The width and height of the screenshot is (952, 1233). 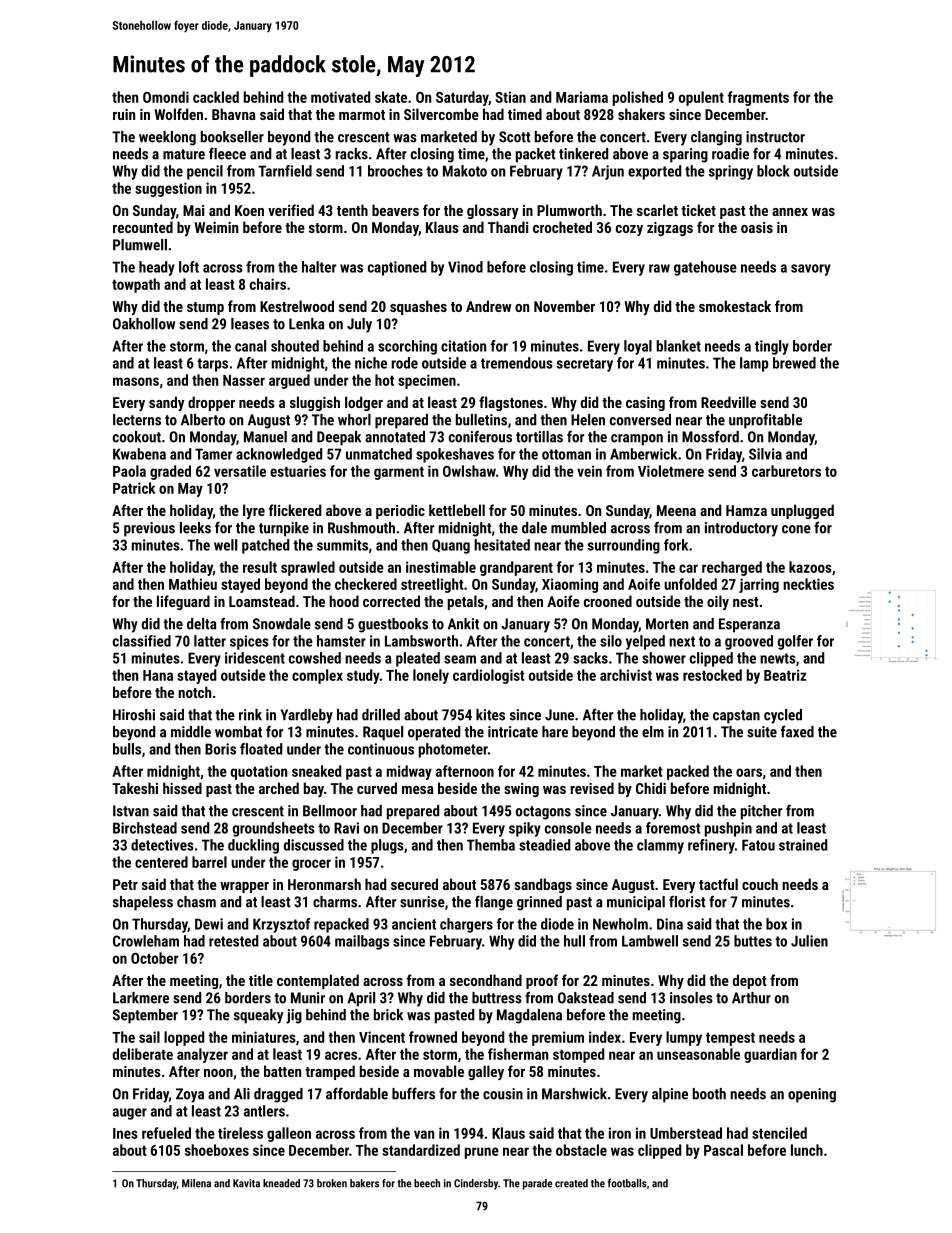 I want to click on oars, so click(x=749, y=772).
